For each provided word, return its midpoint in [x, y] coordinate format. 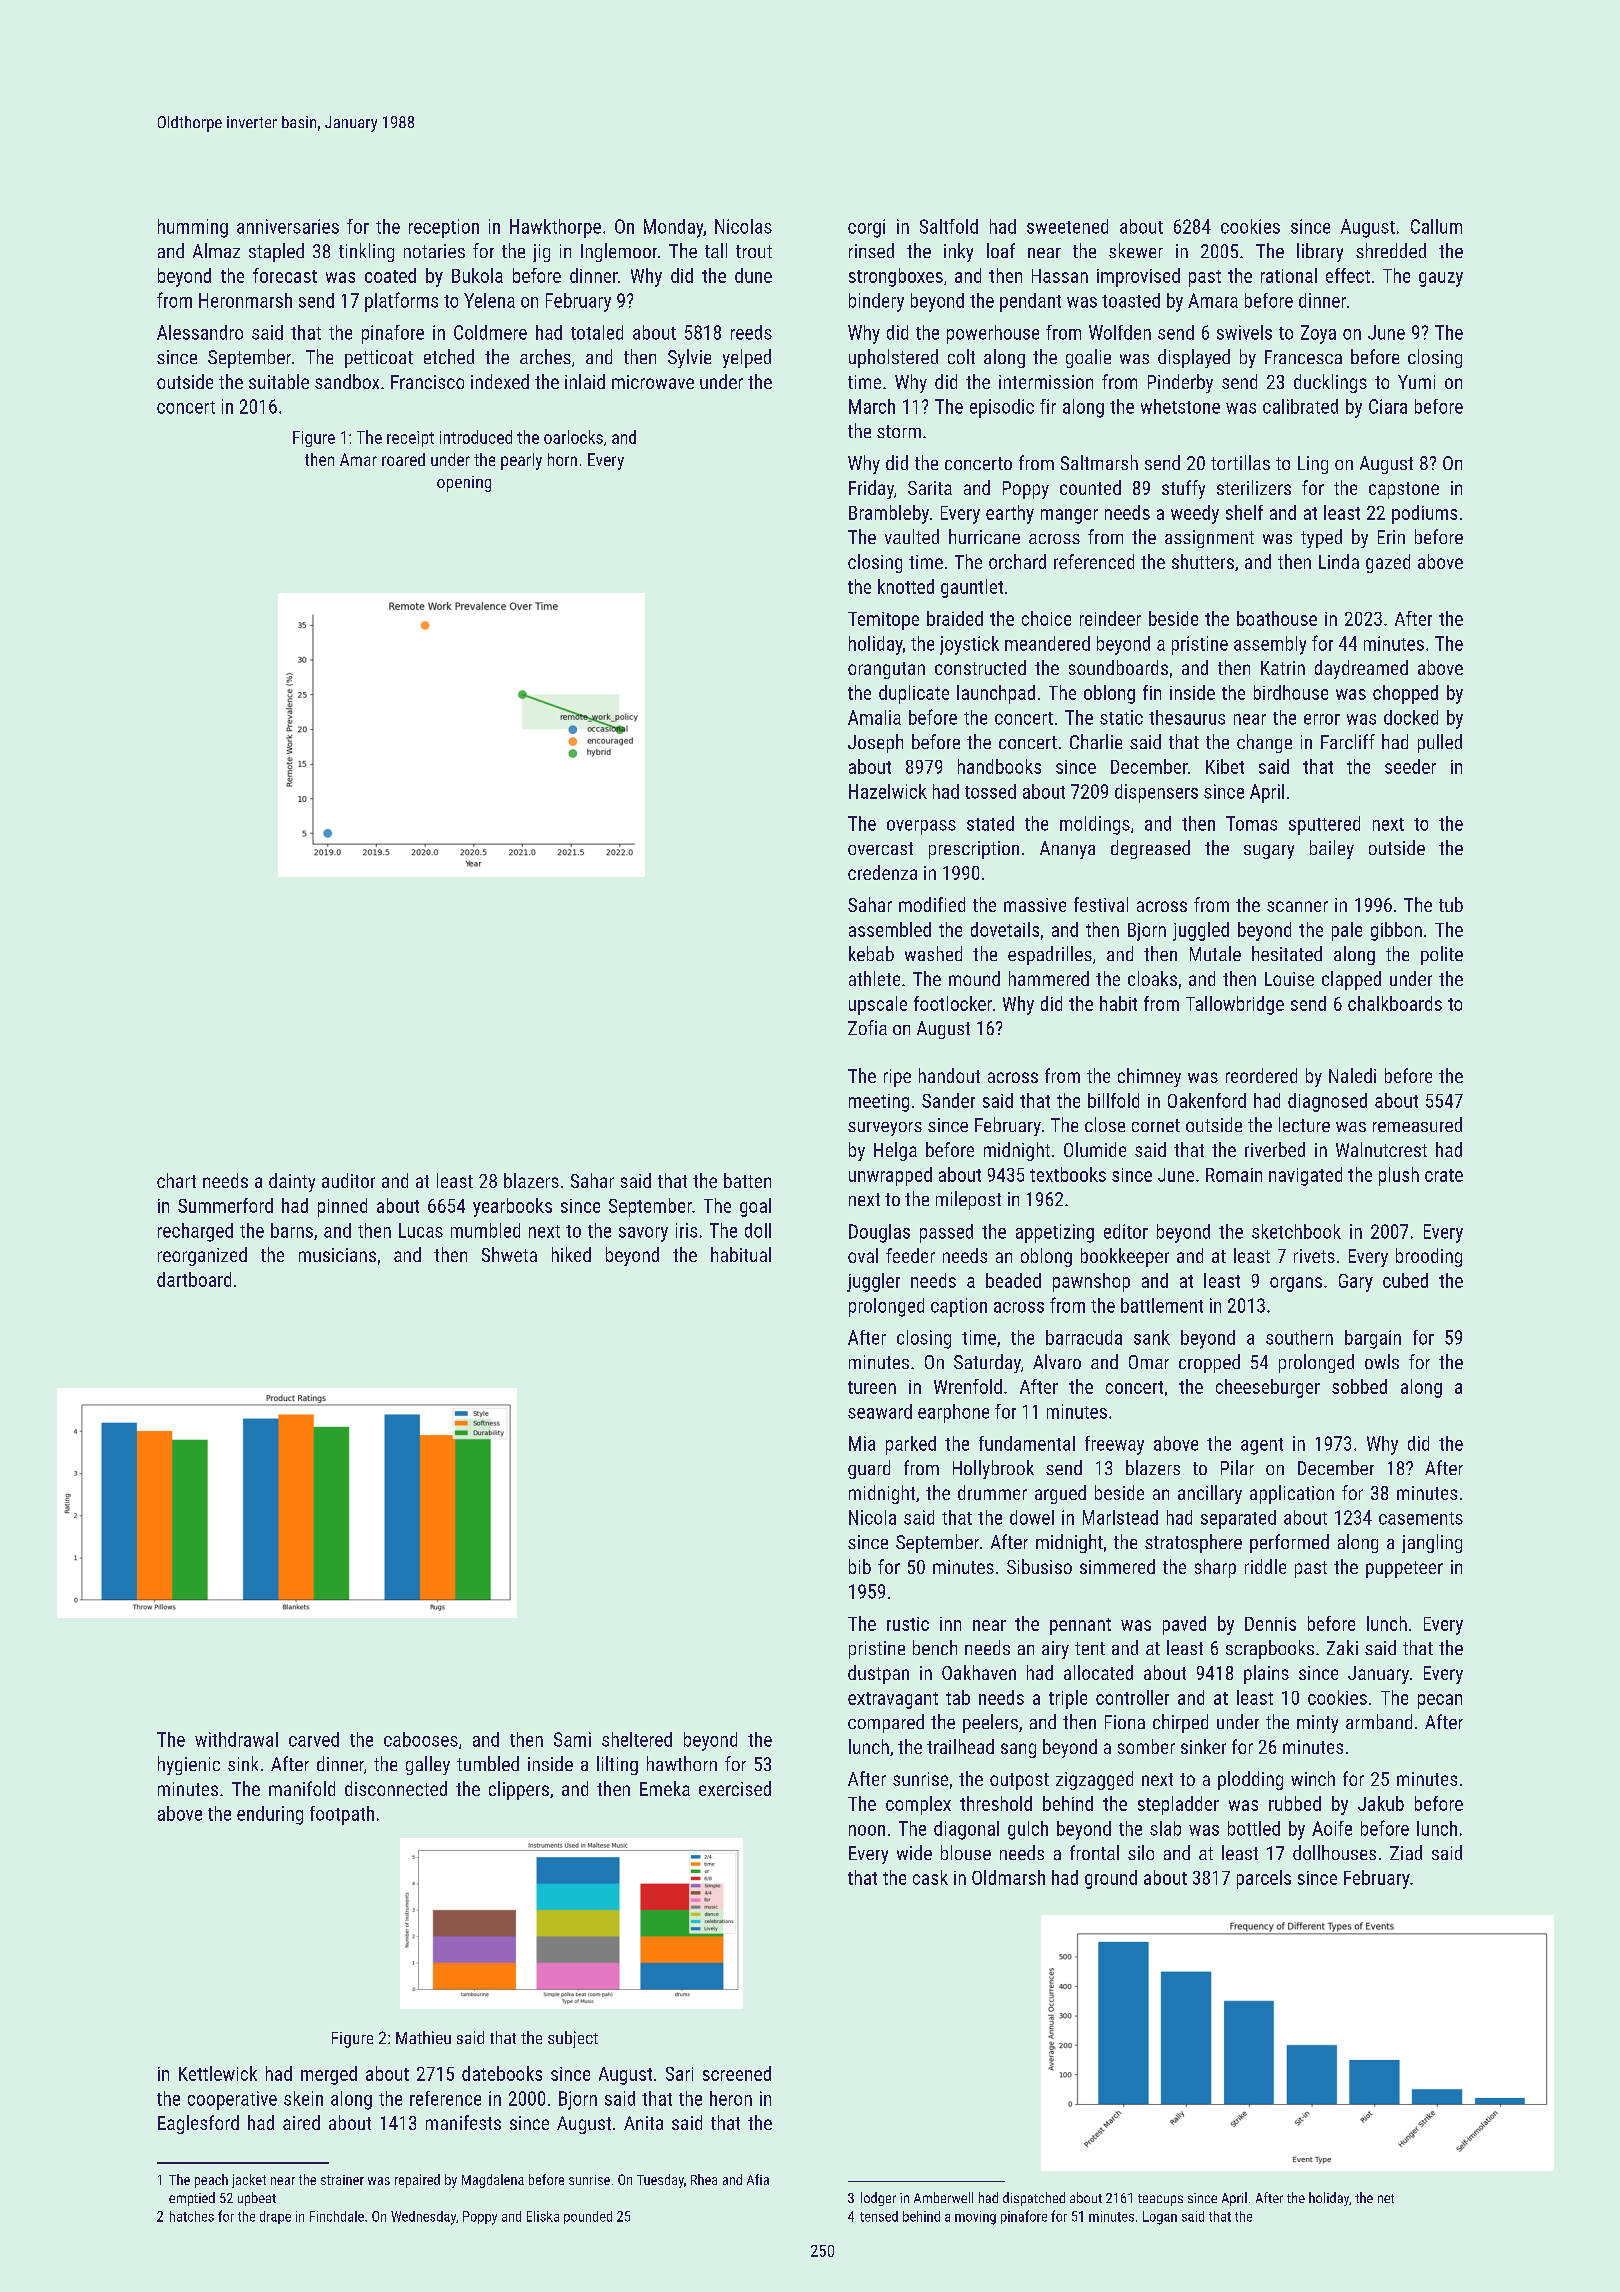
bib [860, 1566]
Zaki [1342, 1647]
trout [754, 251]
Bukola [477, 275]
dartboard [194, 1279]
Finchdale [337, 2216]
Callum [1436, 226]
